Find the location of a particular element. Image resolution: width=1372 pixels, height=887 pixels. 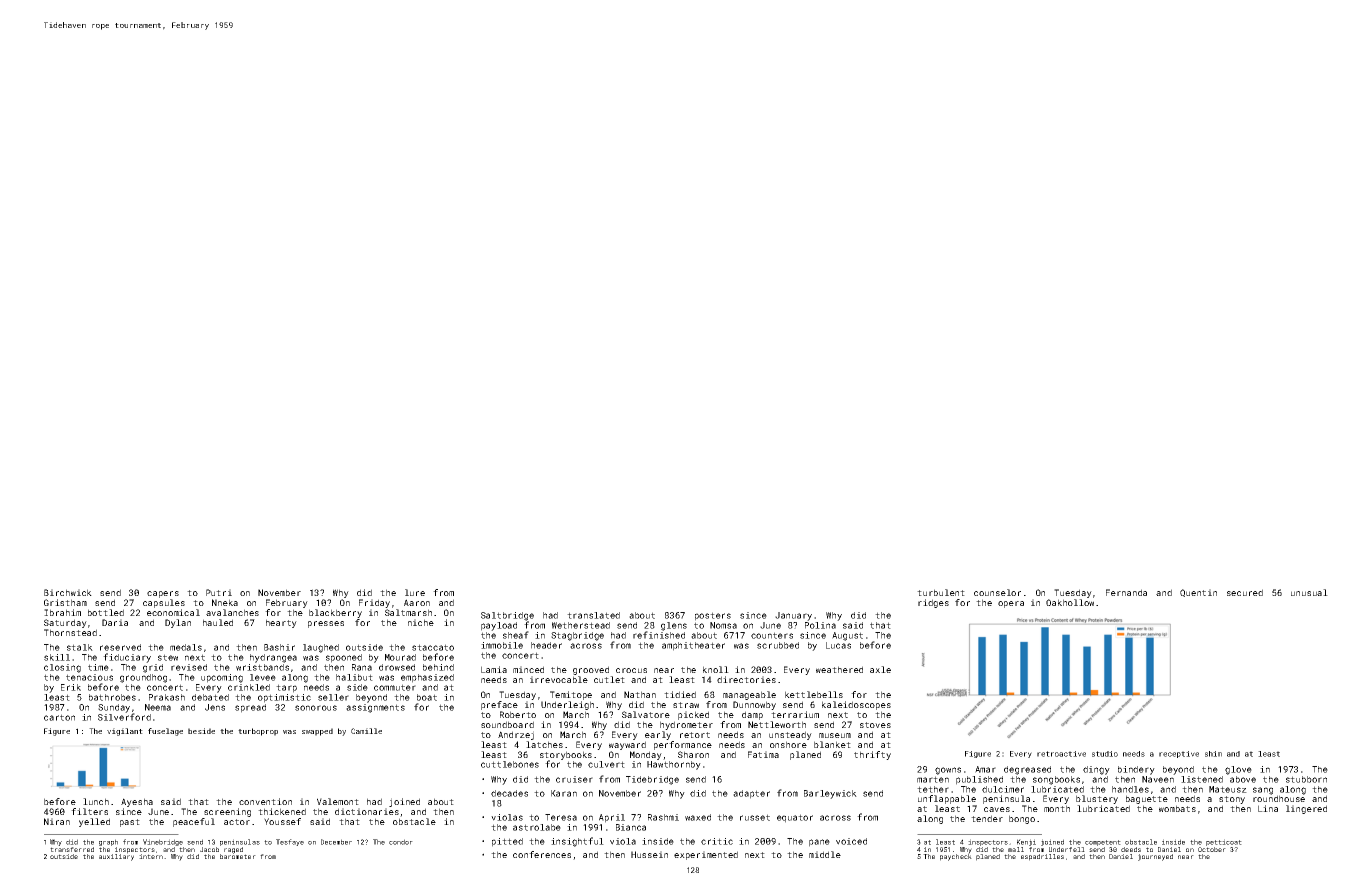

paycheck is located at coordinates (956, 857).
